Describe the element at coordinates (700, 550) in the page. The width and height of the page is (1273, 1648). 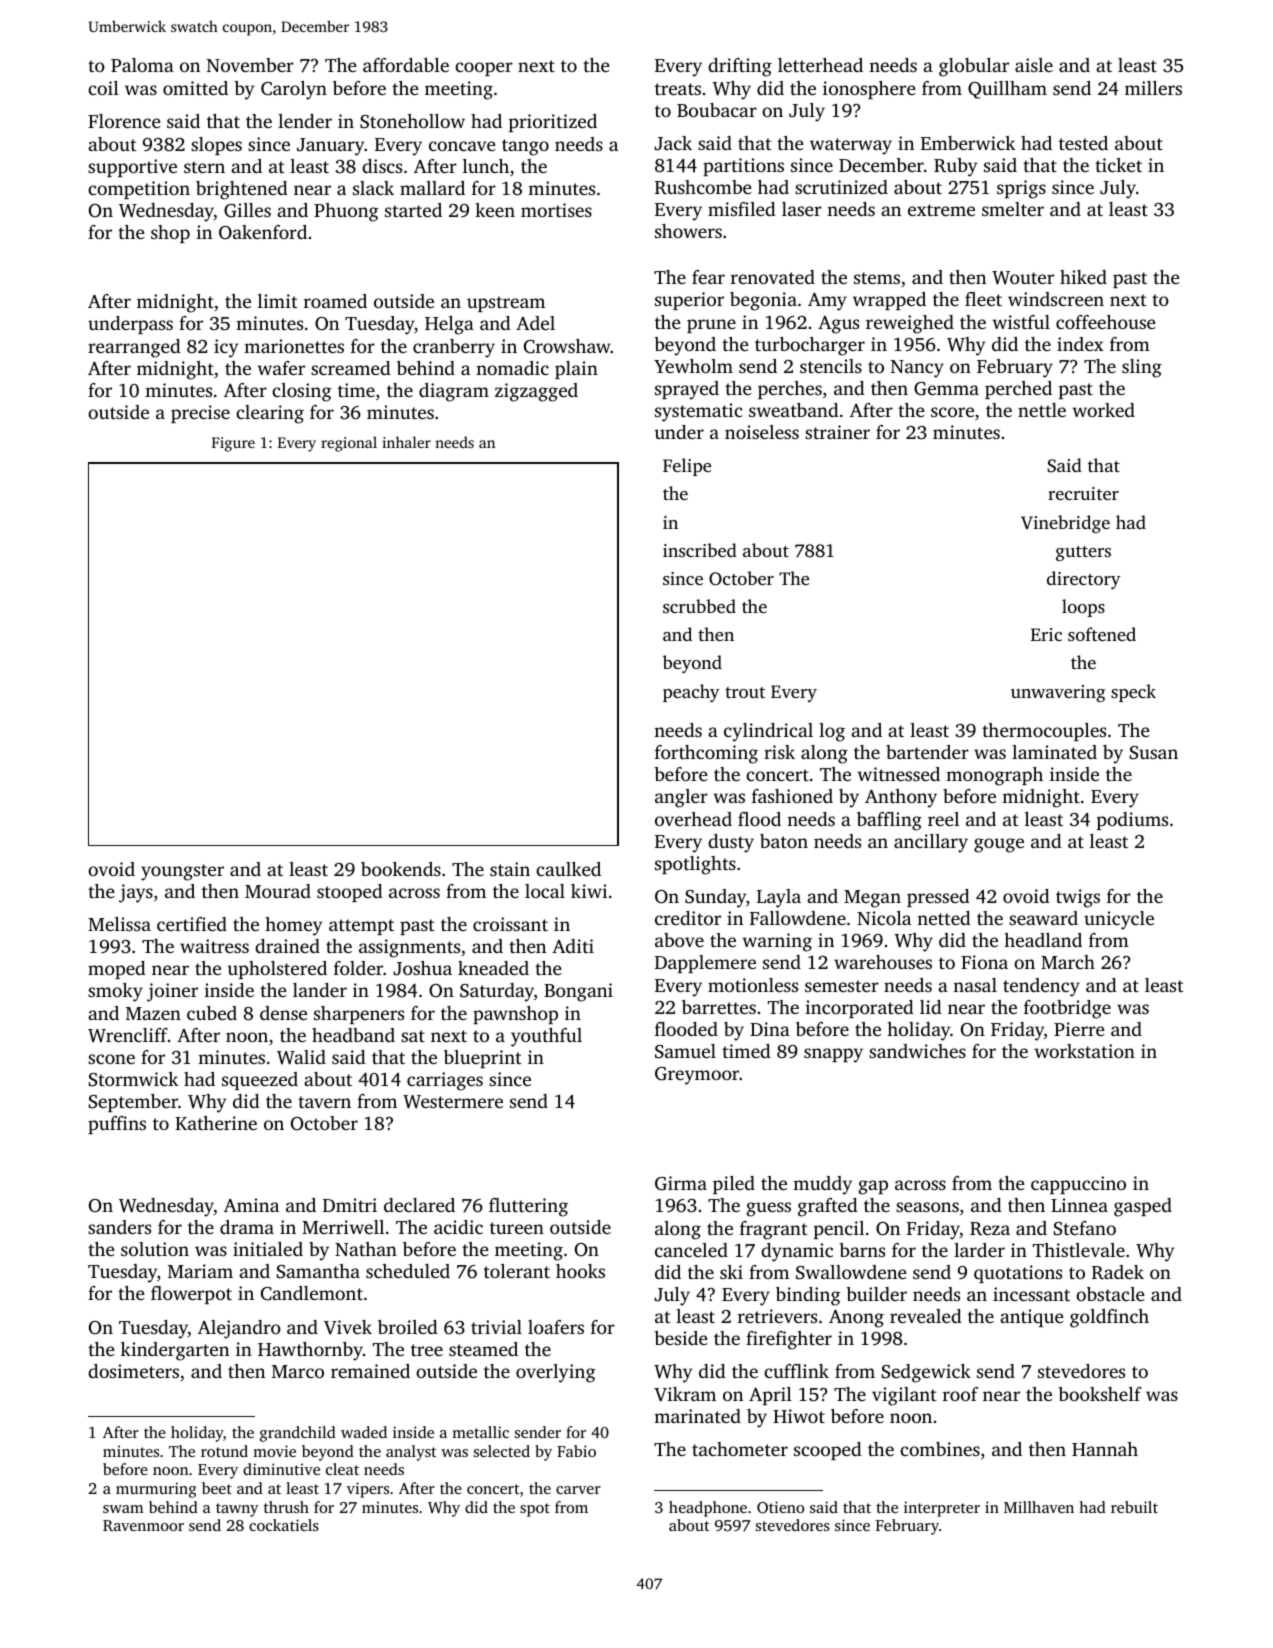
I see `inscribed` at that location.
